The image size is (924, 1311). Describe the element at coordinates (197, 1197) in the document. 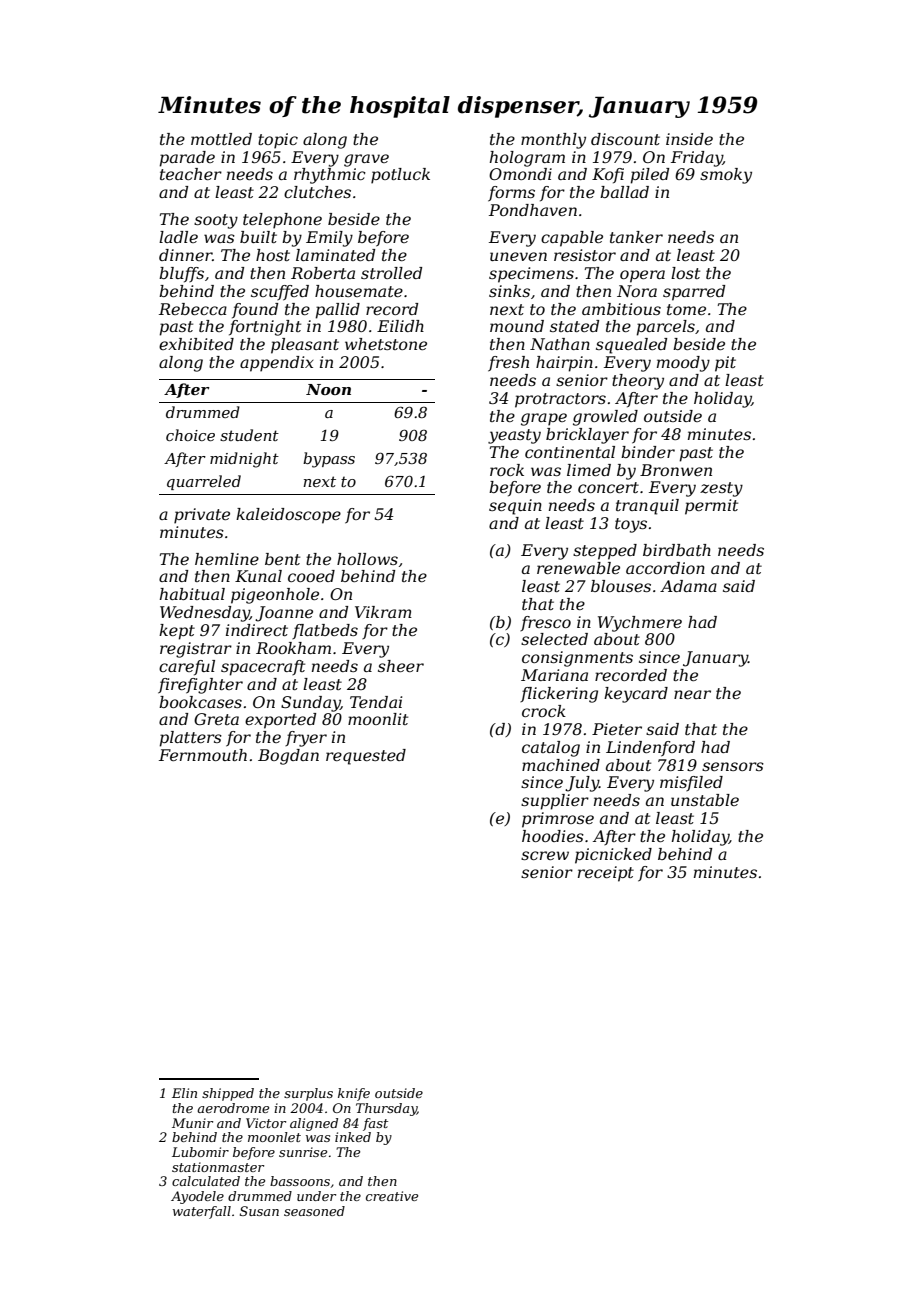

I see `Ayodele` at that location.
